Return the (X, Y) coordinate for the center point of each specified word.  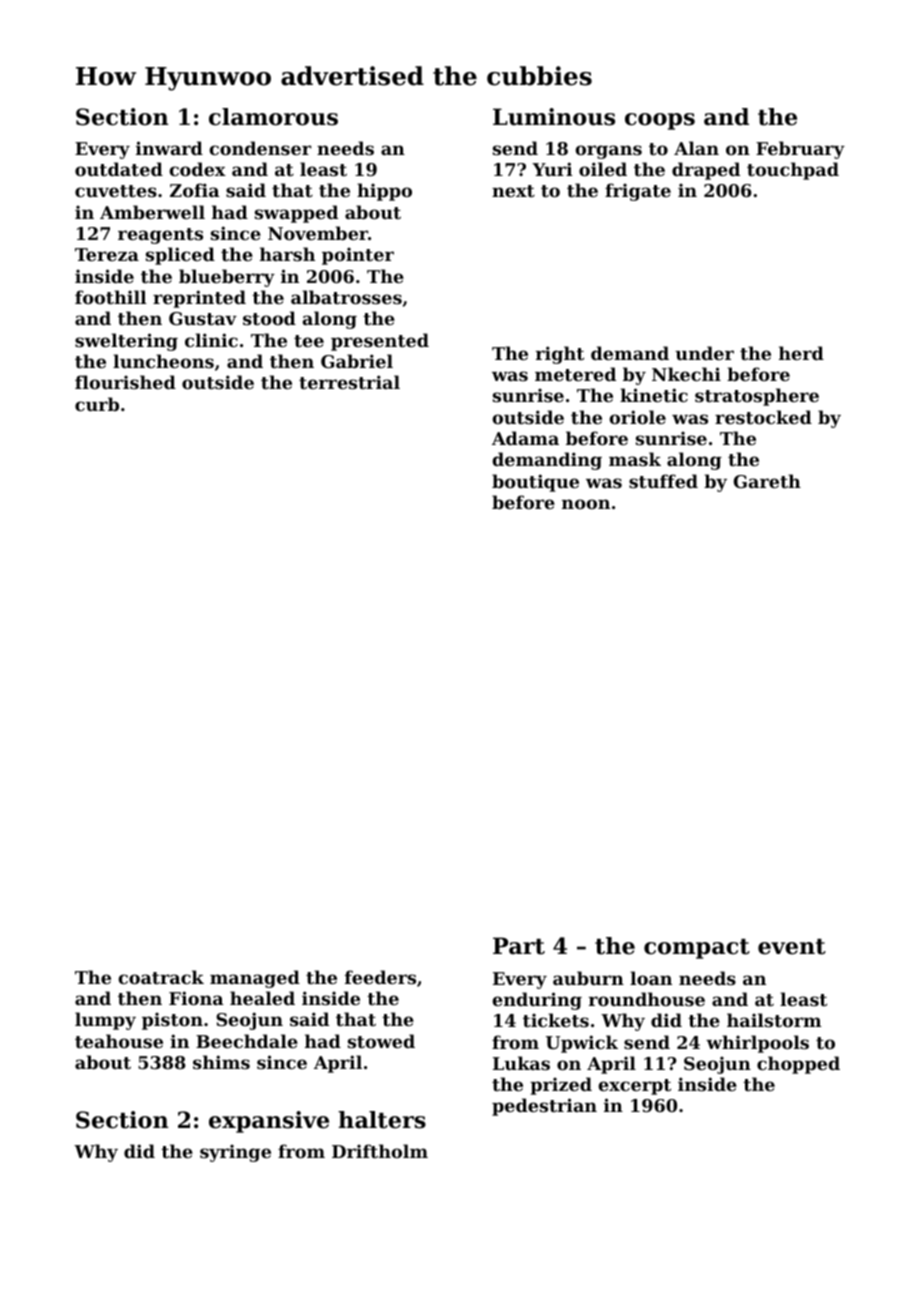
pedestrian (544, 1107)
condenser (260, 148)
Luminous (554, 117)
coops (660, 121)
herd (801, 353)
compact (697, 949)
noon (586, 504)
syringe (235, 1153)
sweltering (126, 342)
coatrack (161, 977)
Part (519, 946)
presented (380, 342)
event (792, 947)
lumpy (105, 1021)
